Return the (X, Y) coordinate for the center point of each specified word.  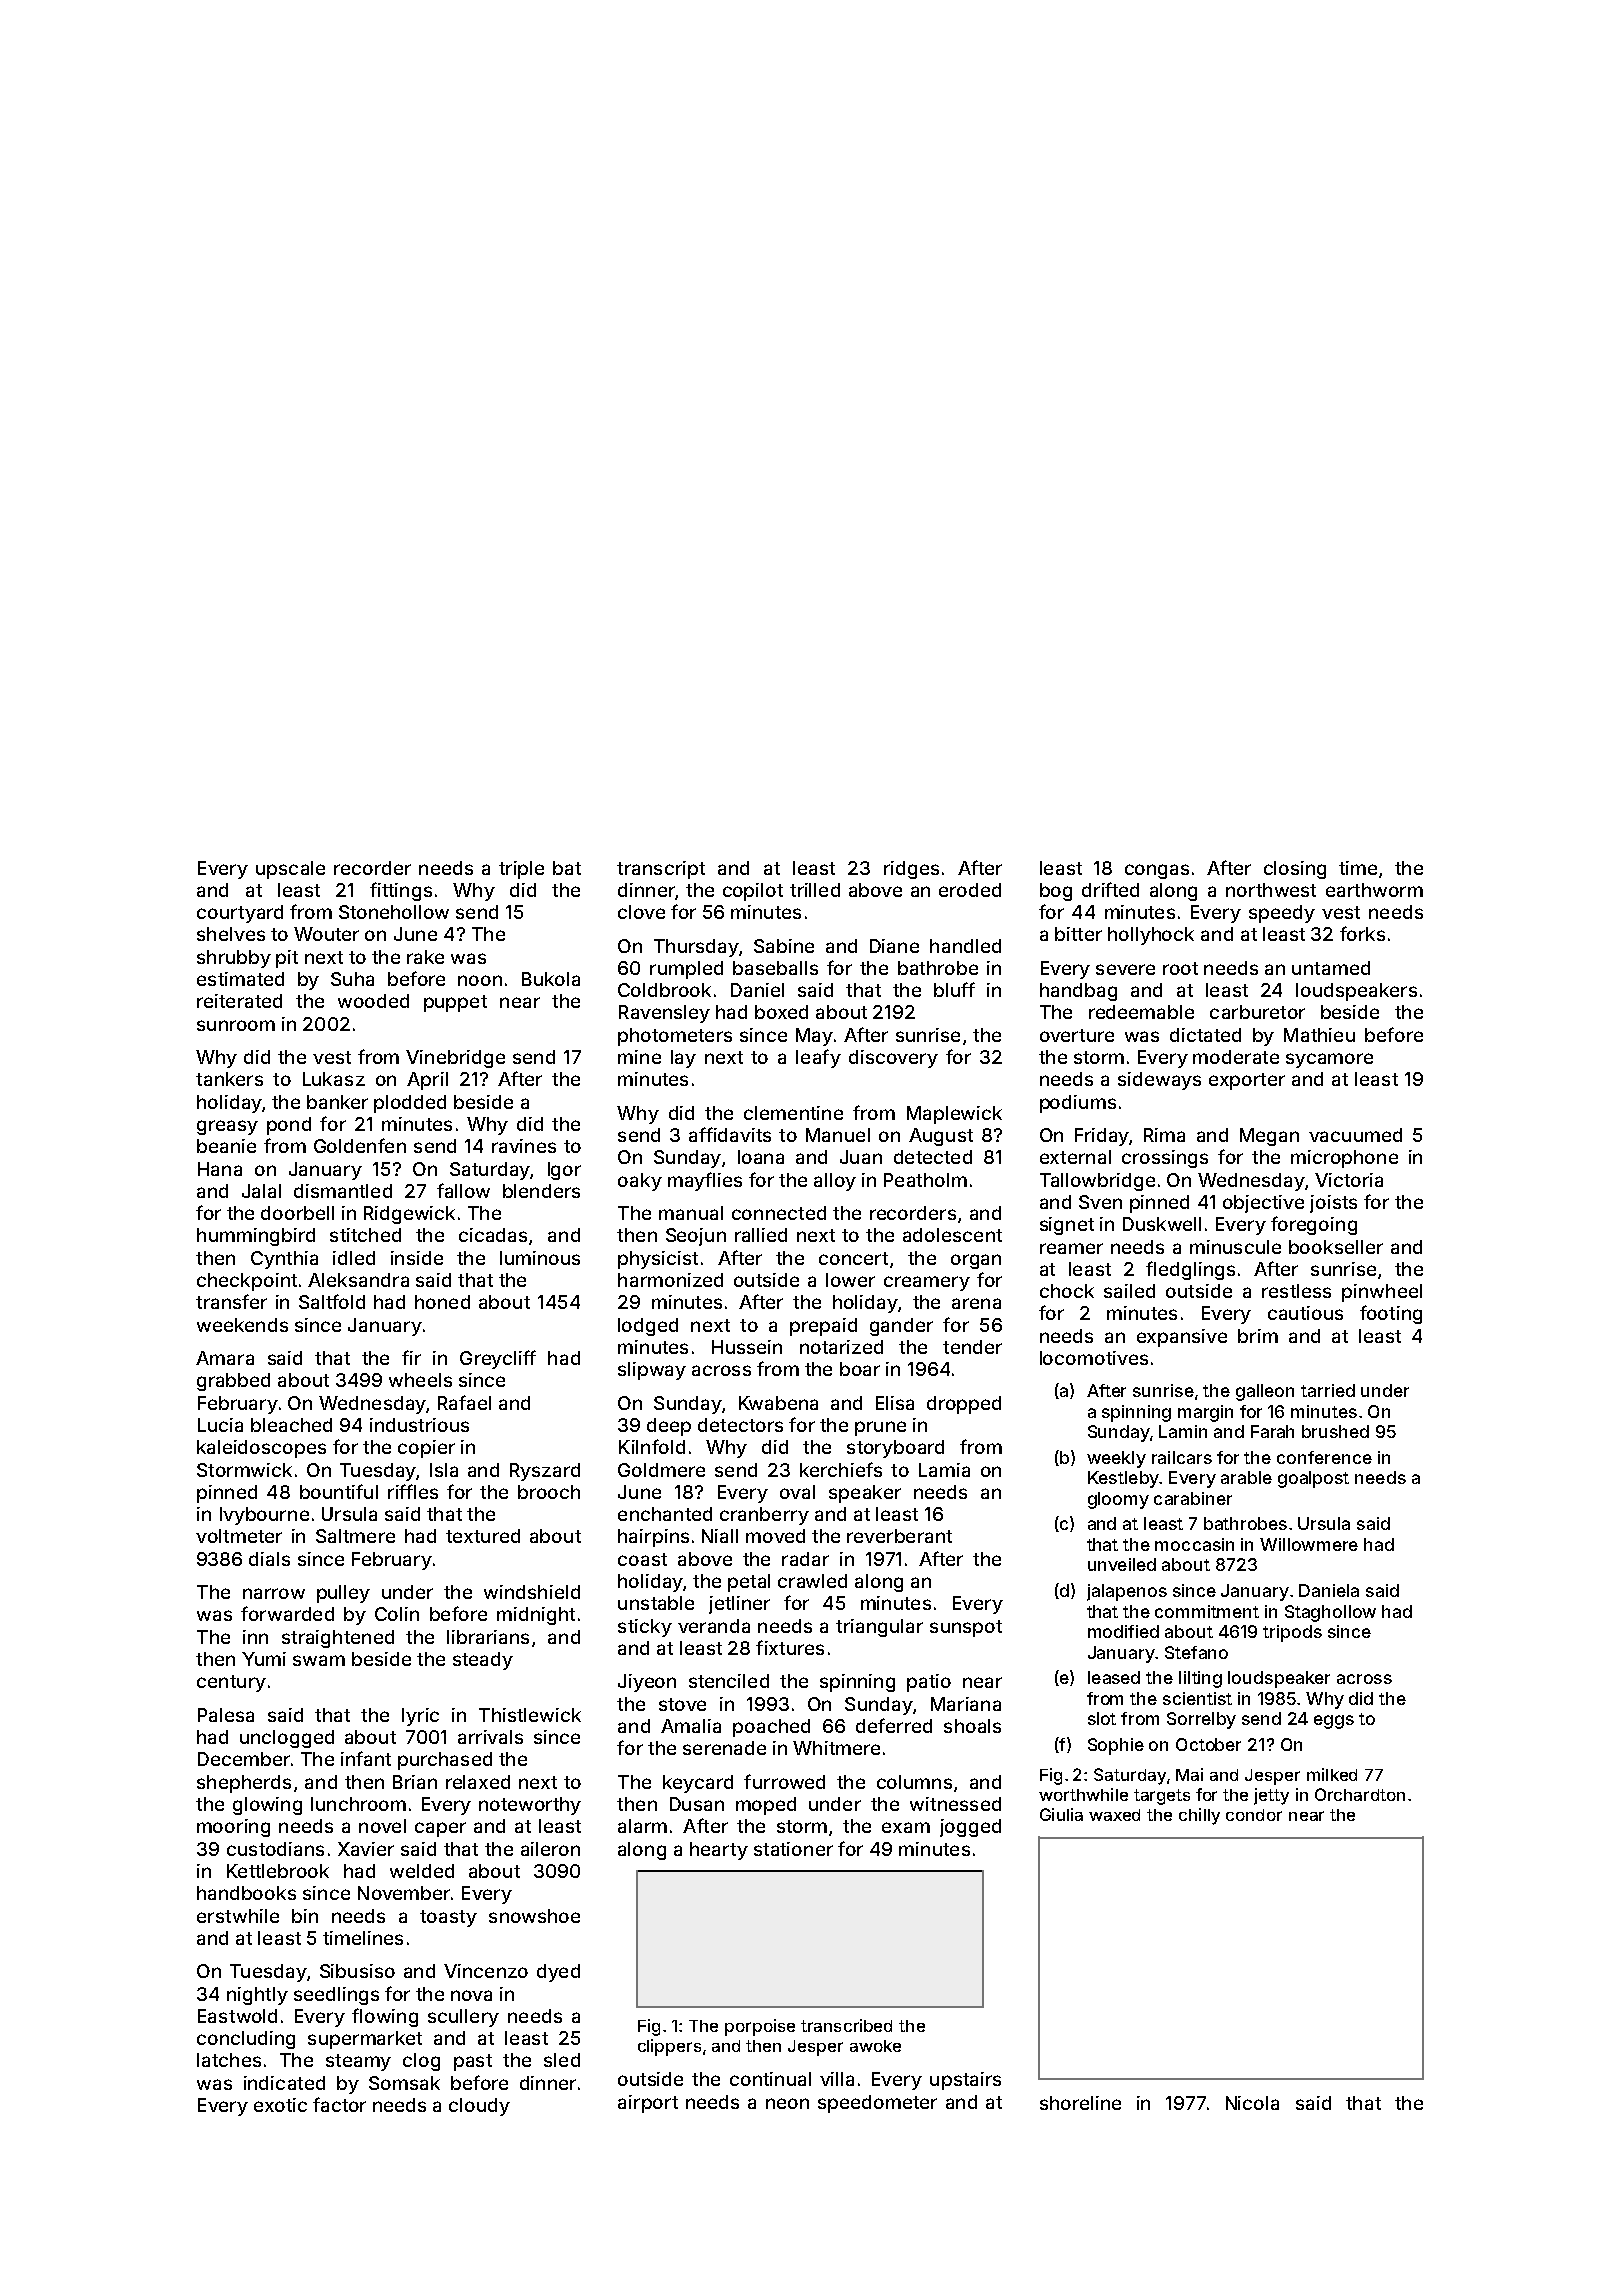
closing (1295, 870)
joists (1333, 1204)
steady (483, 1661)
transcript (661, 870)
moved (775, 1536)
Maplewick (954, 1115)
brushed (1335, 1431)
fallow (463, 1190)
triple (521, 870)
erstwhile (238, 1916)
